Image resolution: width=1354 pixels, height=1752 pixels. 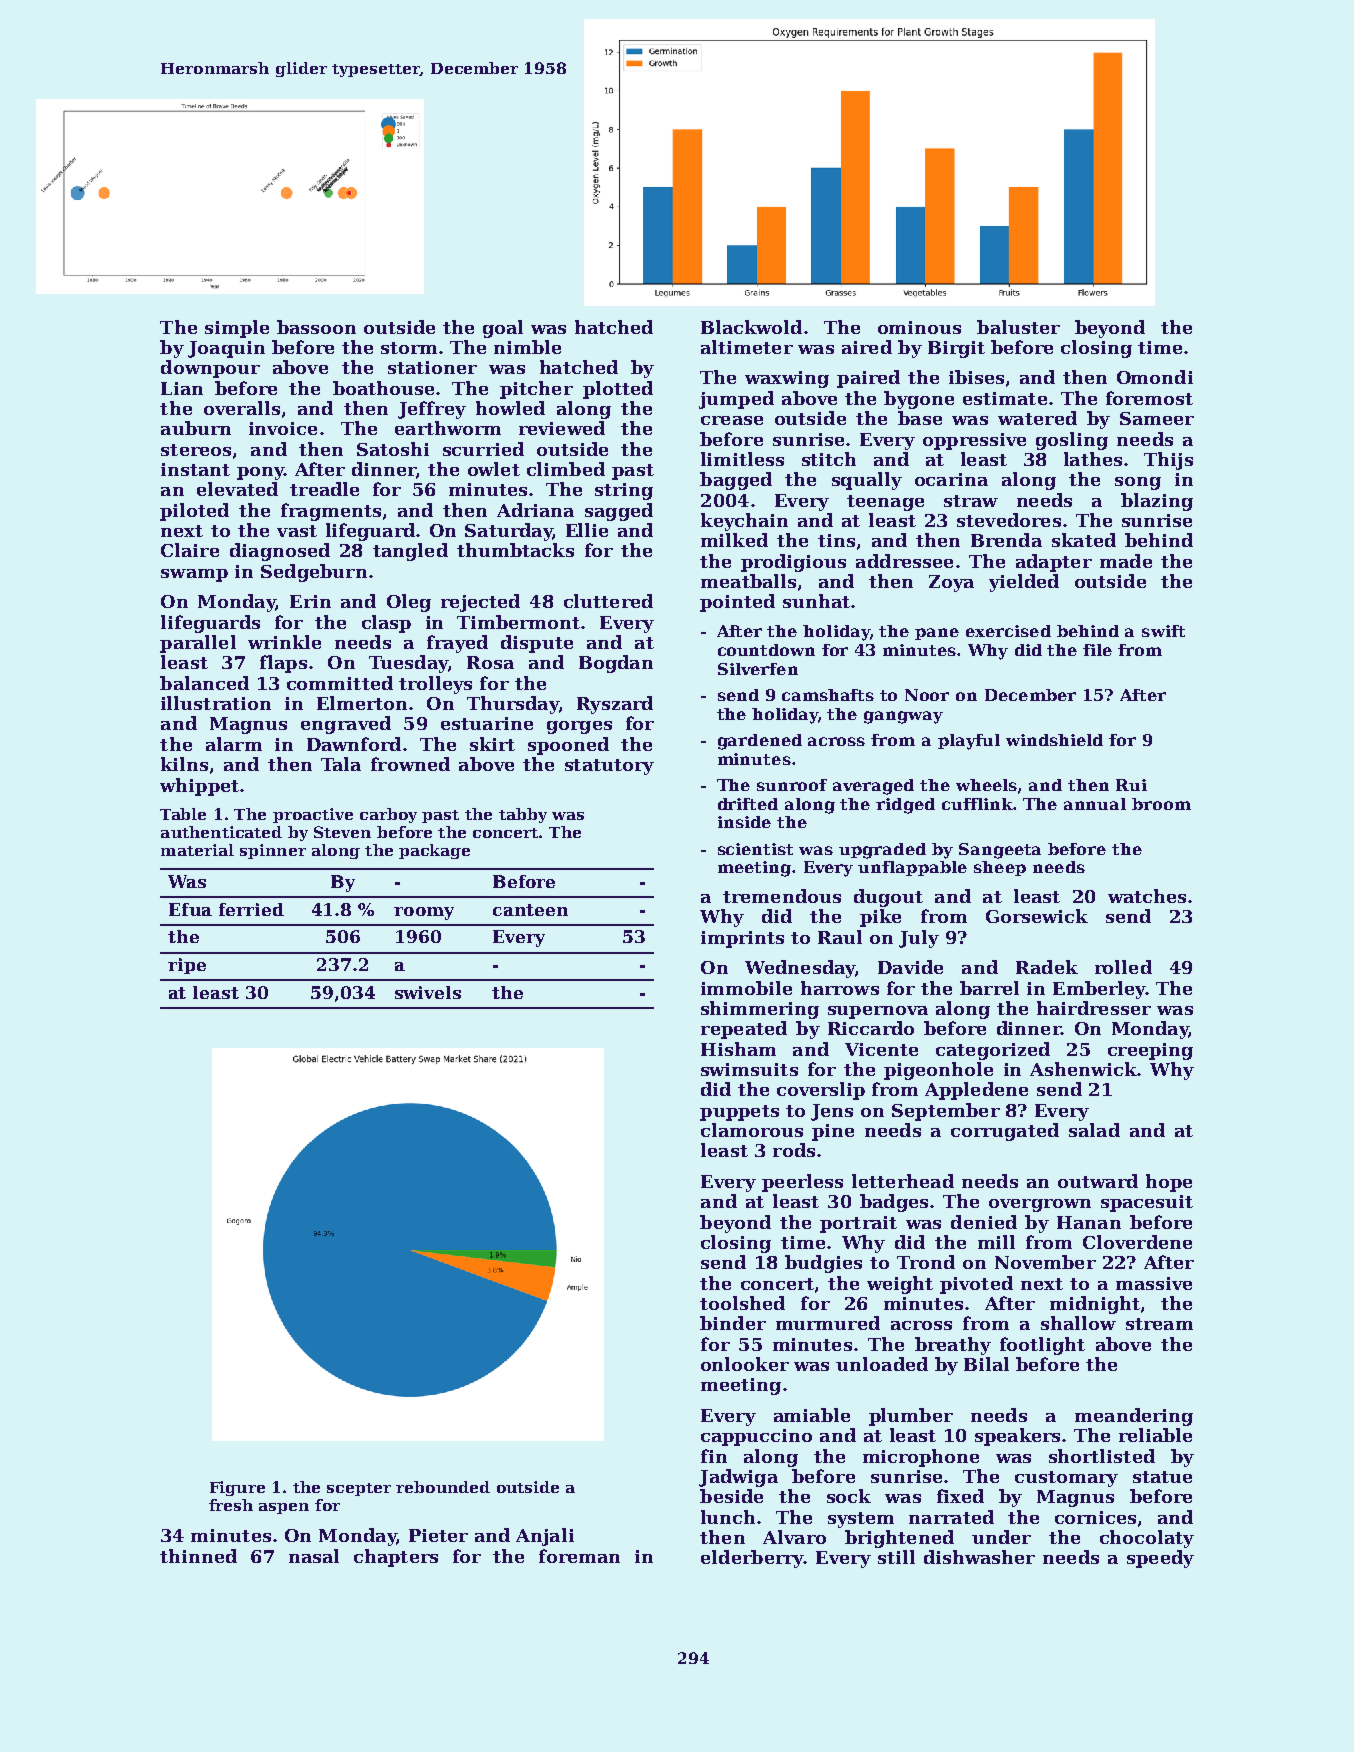 I want to click on Tala, so click(x=341, y=764).
